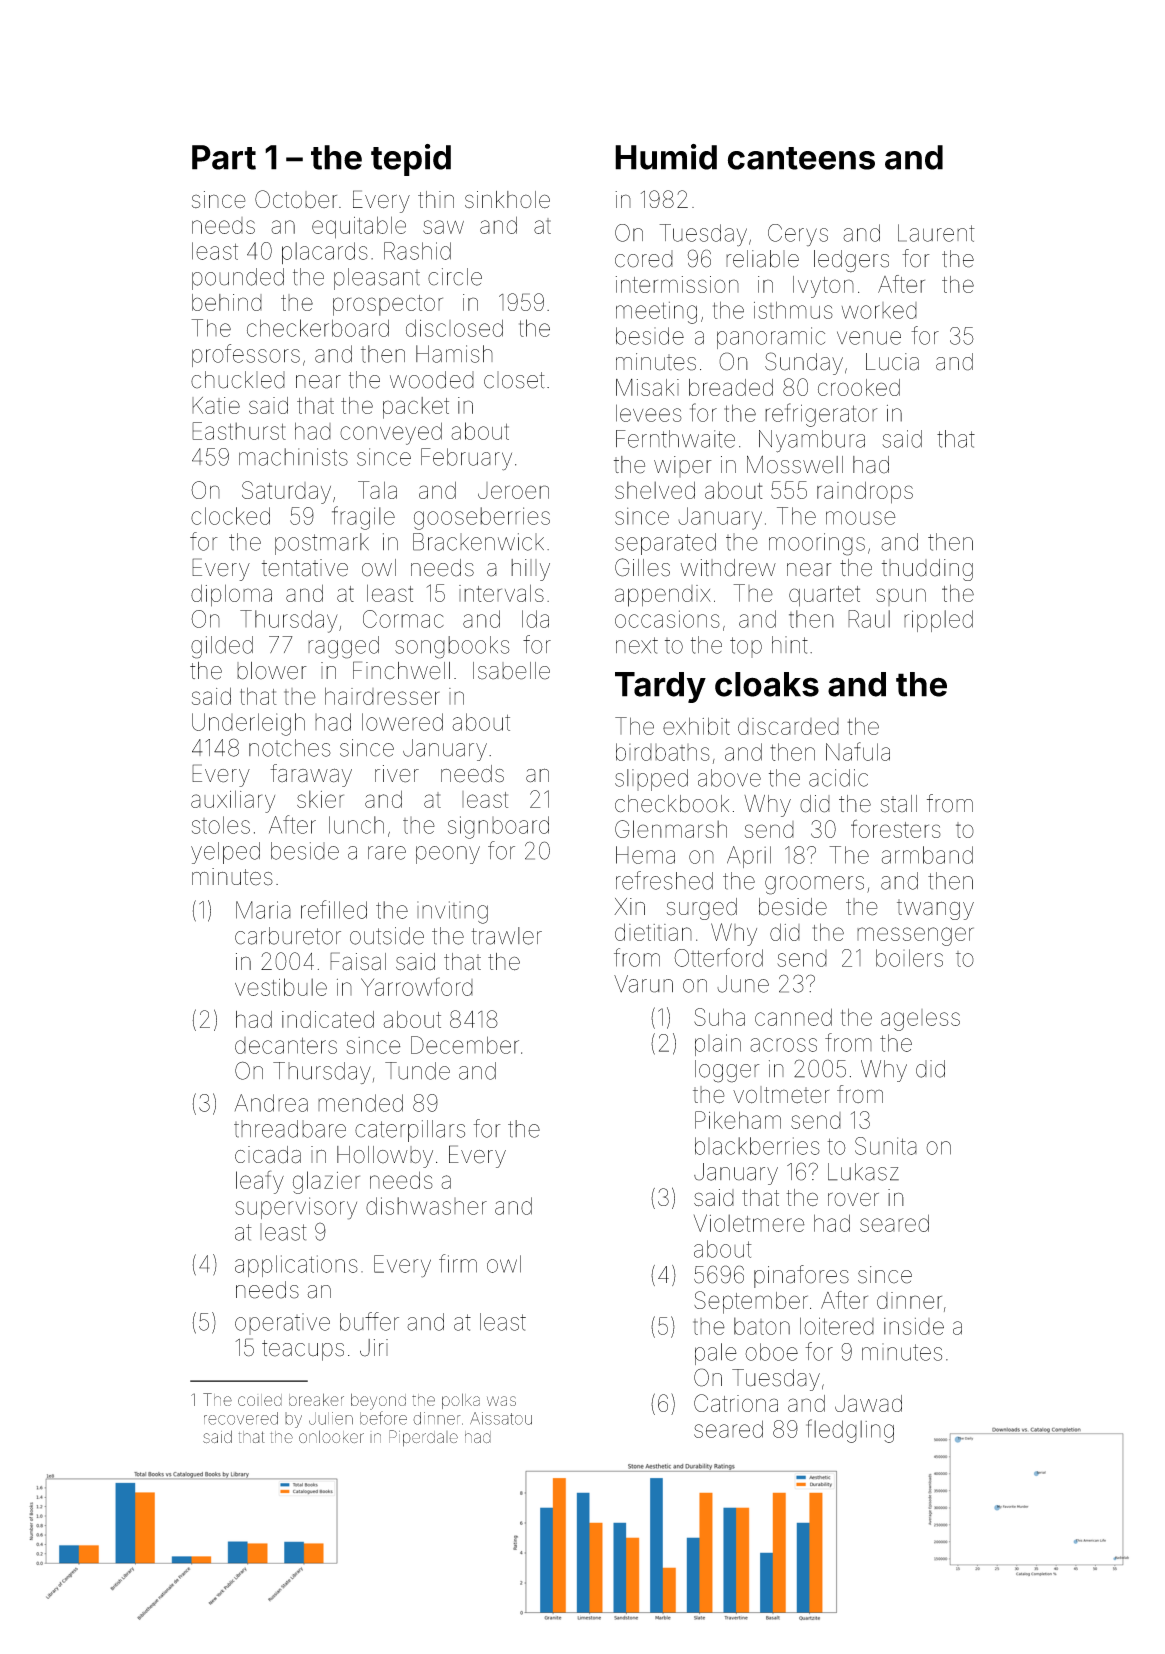 Image resolution: width=1165 pixels, height=1654 pixels. What do you see at coordinates (853, 1199) in the document?
I see `rover` at bounding box center [853, 1199].
